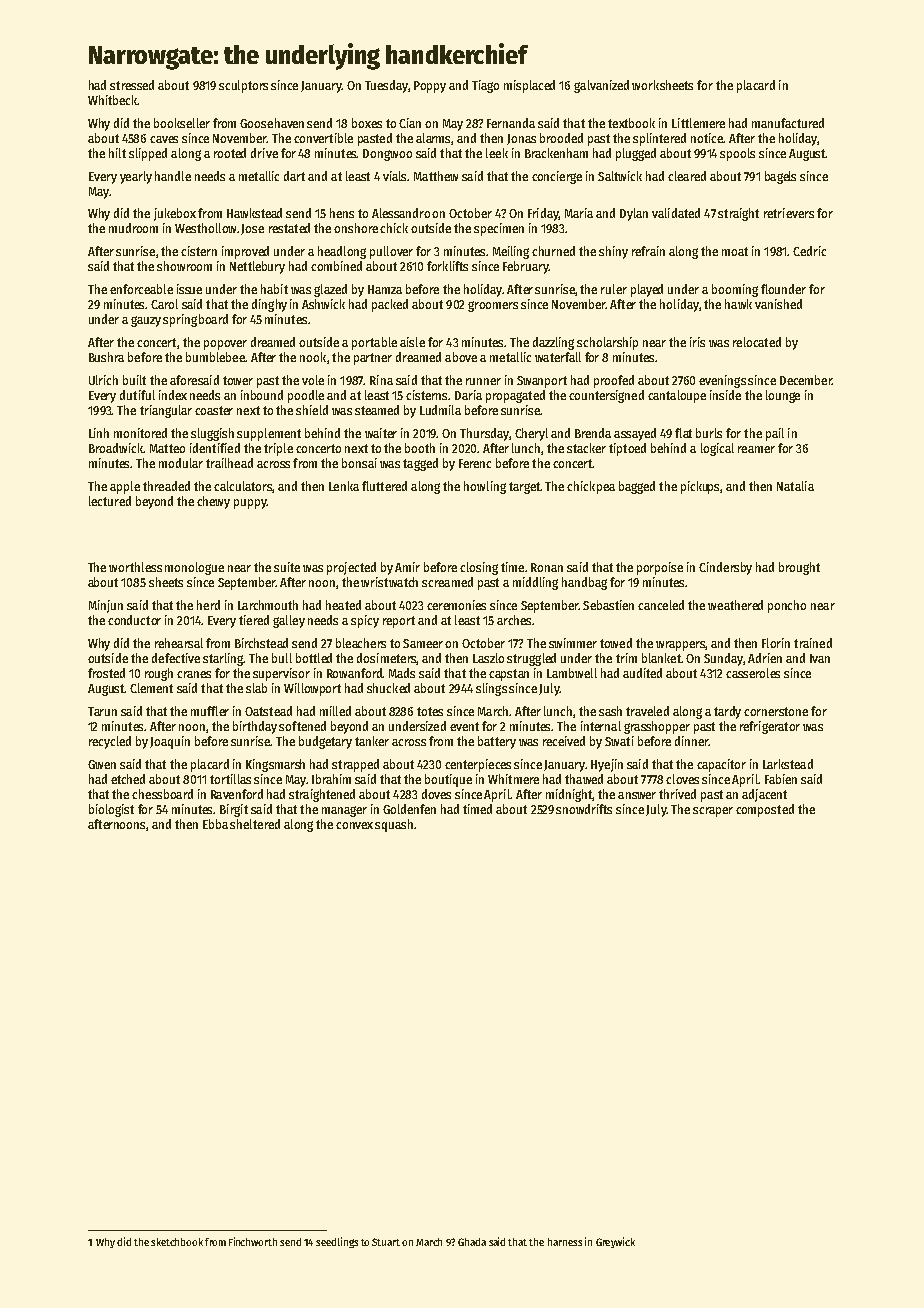  I want to click on sketchbook, so click(177, 1242).
